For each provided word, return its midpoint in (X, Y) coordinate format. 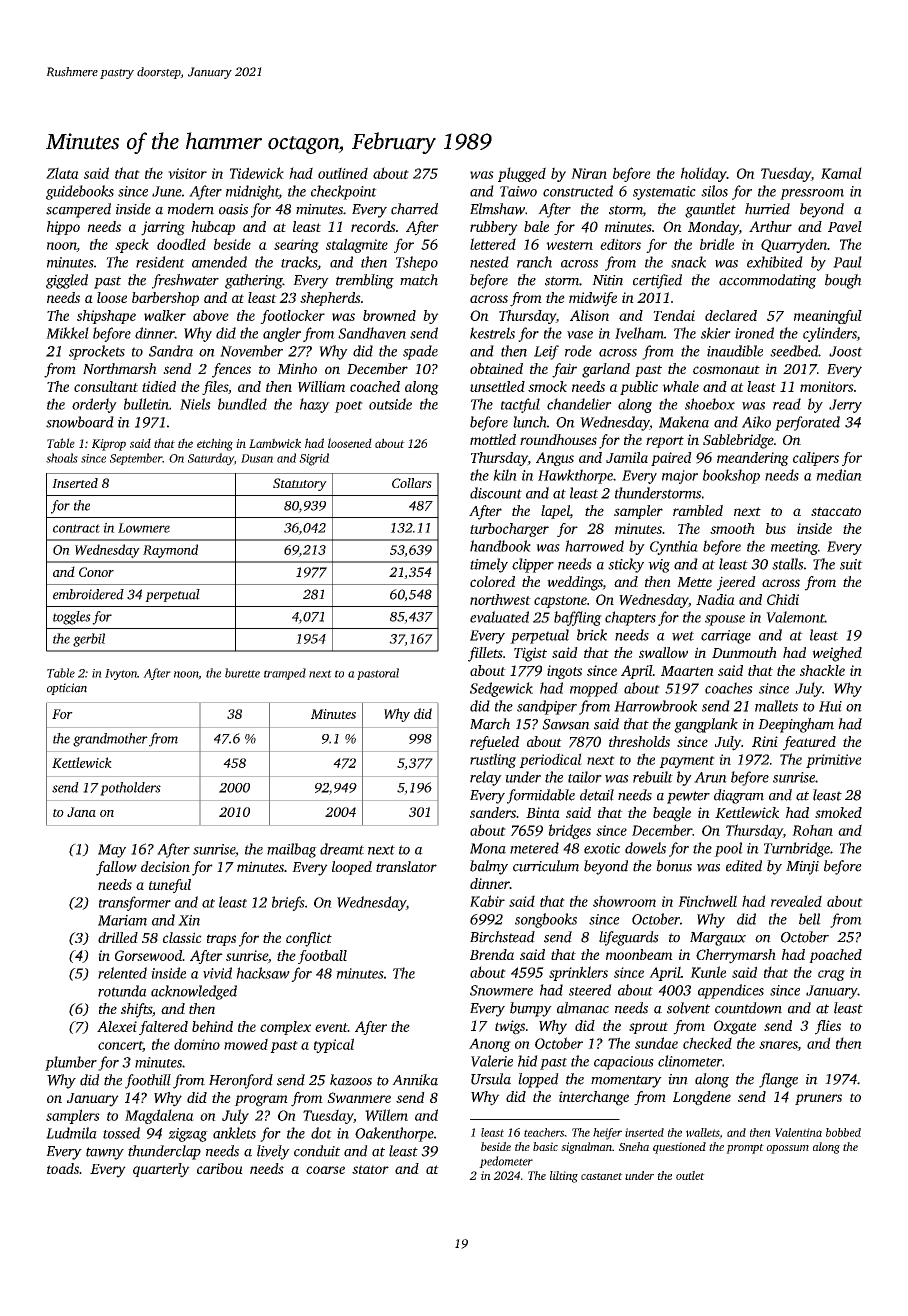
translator (406, 866)
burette (242, 673)
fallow (116, 868)
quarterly (161, 1170)
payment (687, 762)
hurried (767, 209)
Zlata (62, 173)
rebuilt (653, 777)
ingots (564, 672)
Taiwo (518, 191)
